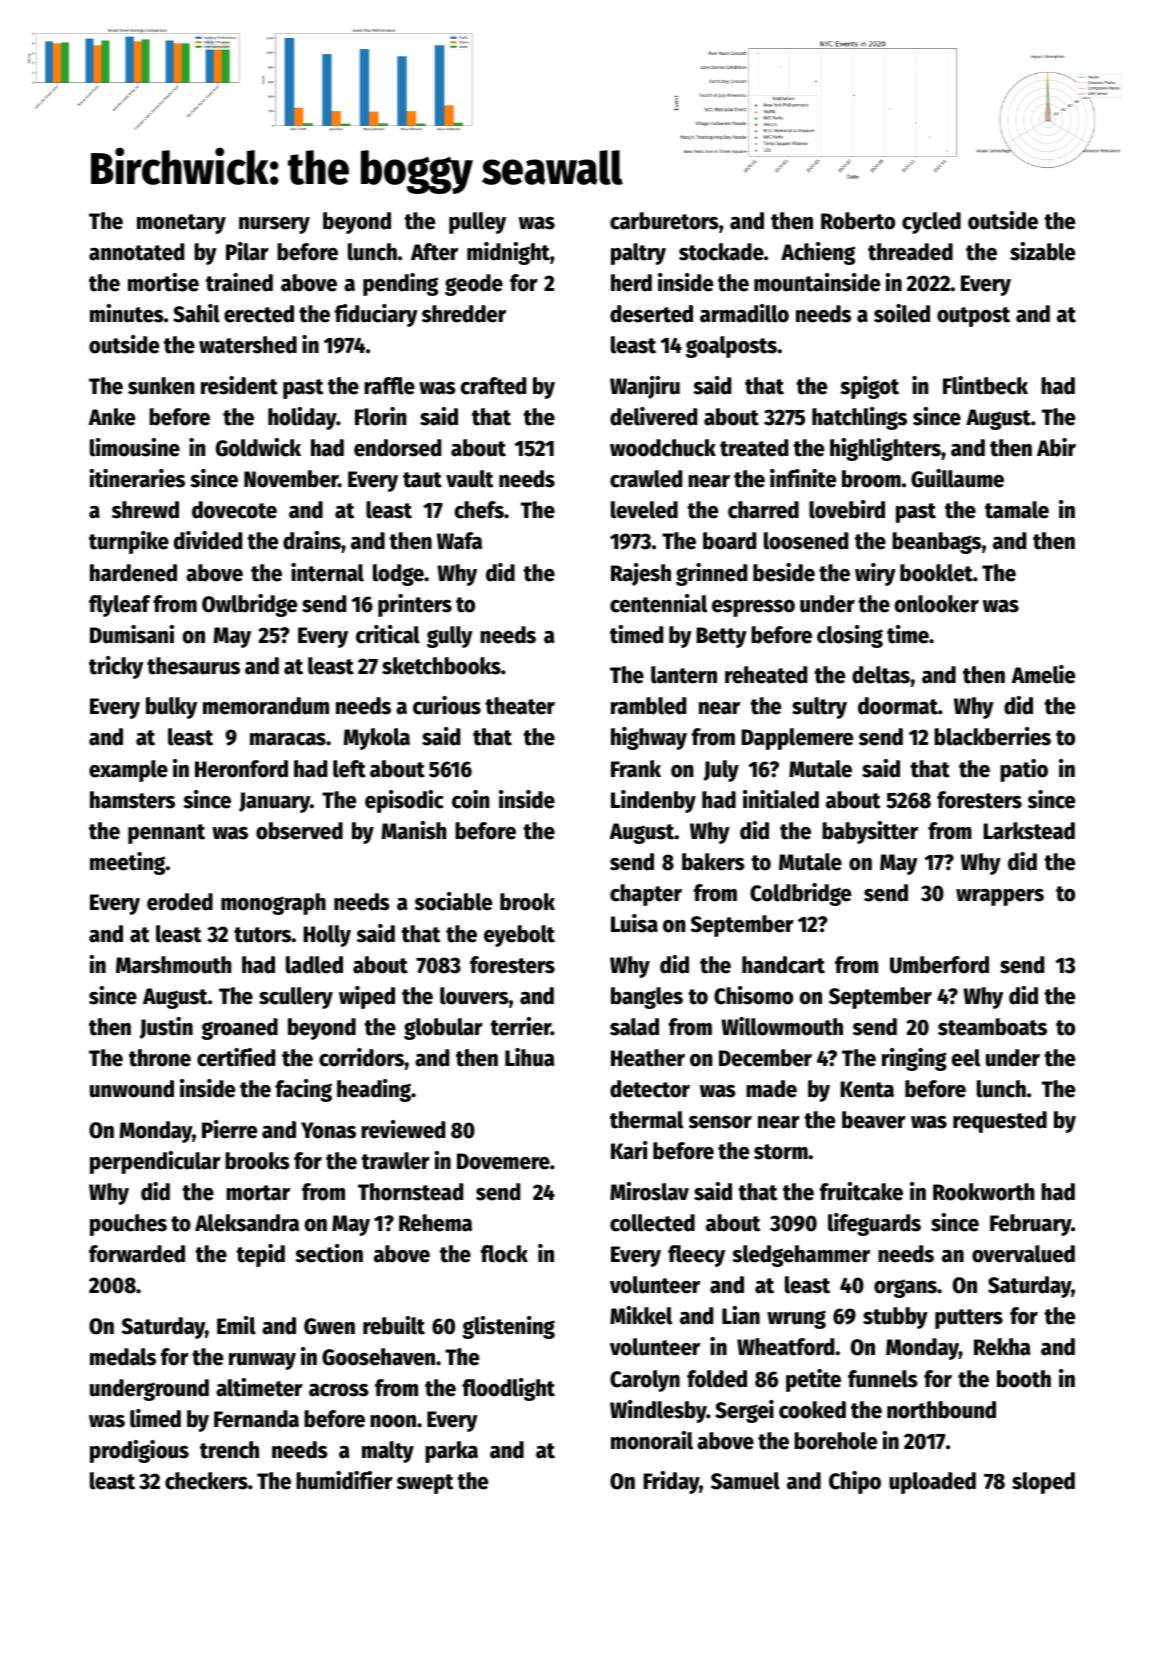 This screenshot has height=1654, width=1165. What do you see at coordinates (1042, 251) in the screenshot?
I see `sizable` at bounding box center [1042, 251].
